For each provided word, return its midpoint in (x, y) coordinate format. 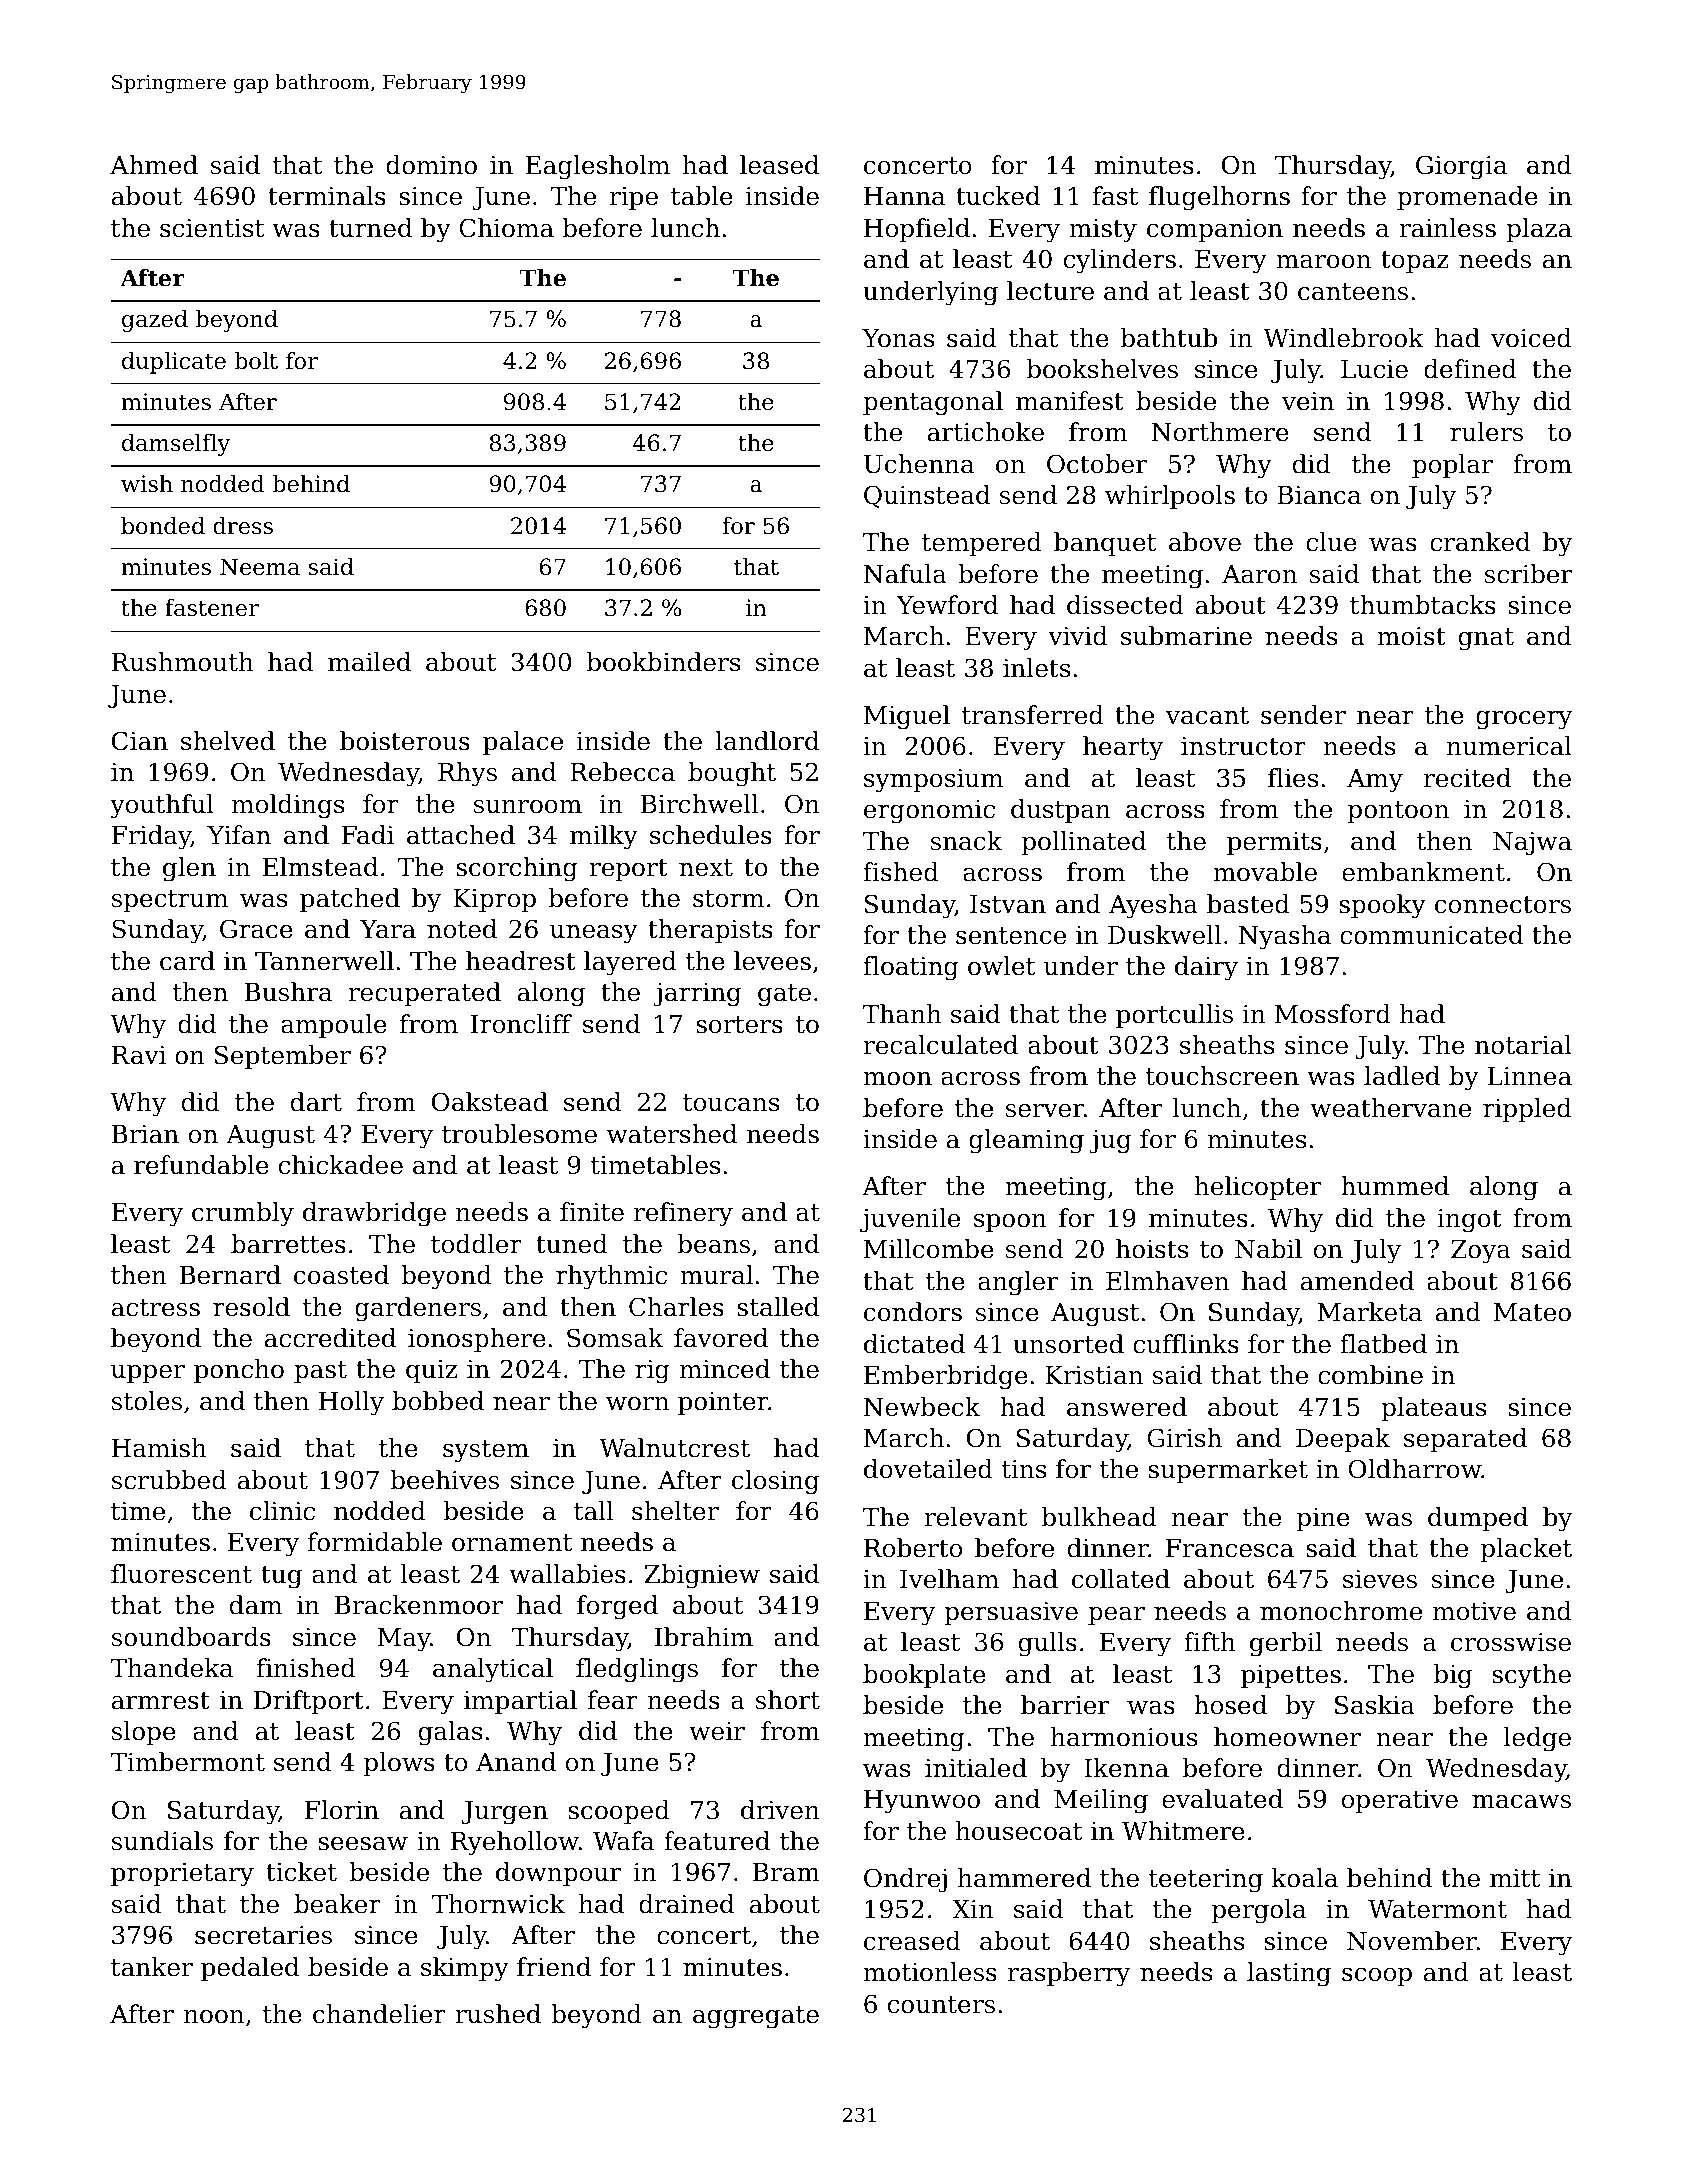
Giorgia (1461, 167)
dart (316, 1102)
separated (1465, 1440)
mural (716, 1275)
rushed (498, 2014)
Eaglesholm (598, 167)
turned (370, 228)
